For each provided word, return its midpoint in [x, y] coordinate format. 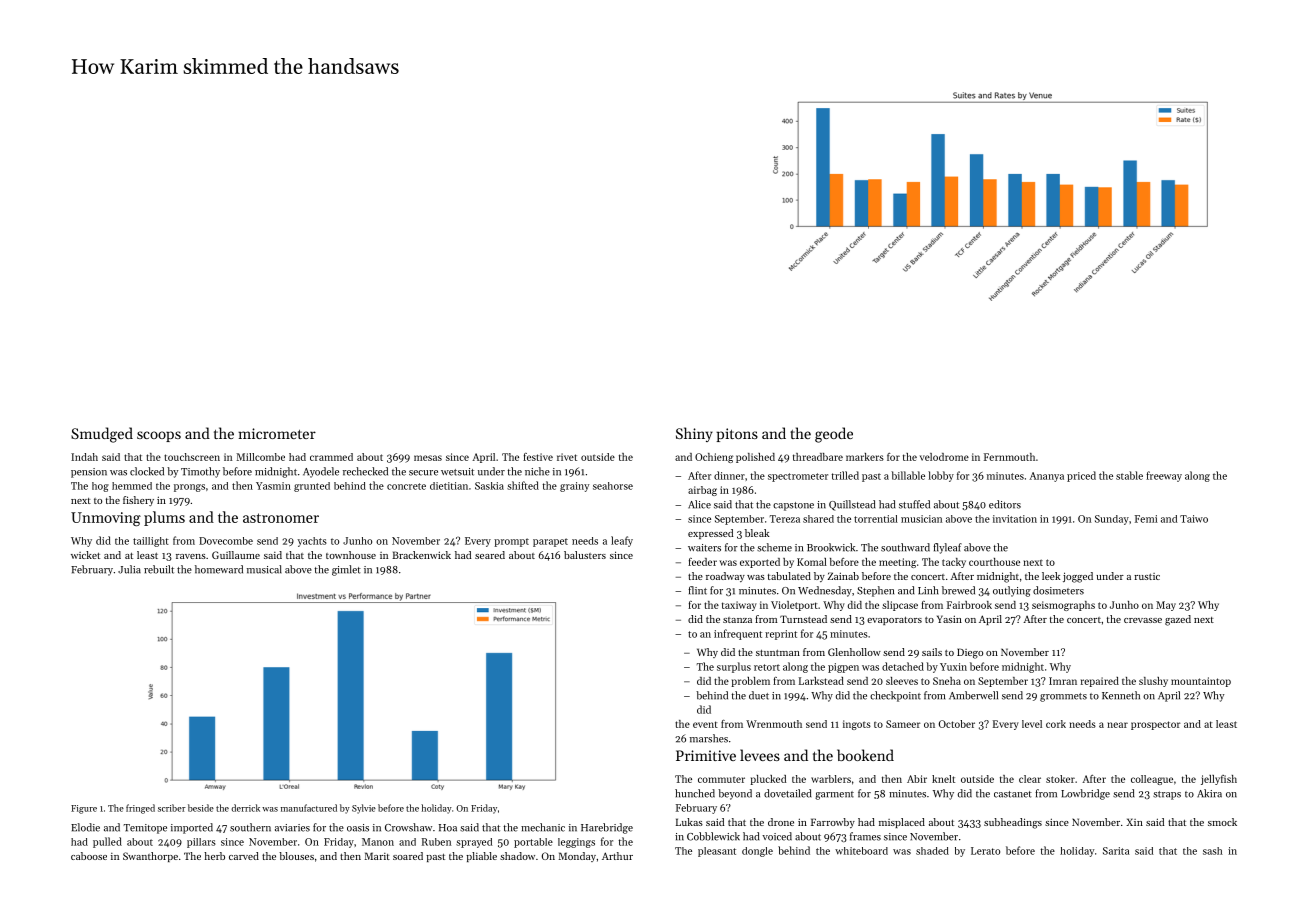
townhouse [351, 555]
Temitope [145, 829]
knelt [943, 779]
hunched [695, 793]
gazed [1178, 620]
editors [1005, 504]
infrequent [738, 634]
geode [834, 435]
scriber [172, 808]
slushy [1153, 682]
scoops [159, 436]
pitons [737, 435]
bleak [757, 533]
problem [751, 682]
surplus [734, 667]
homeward [219, 569]
